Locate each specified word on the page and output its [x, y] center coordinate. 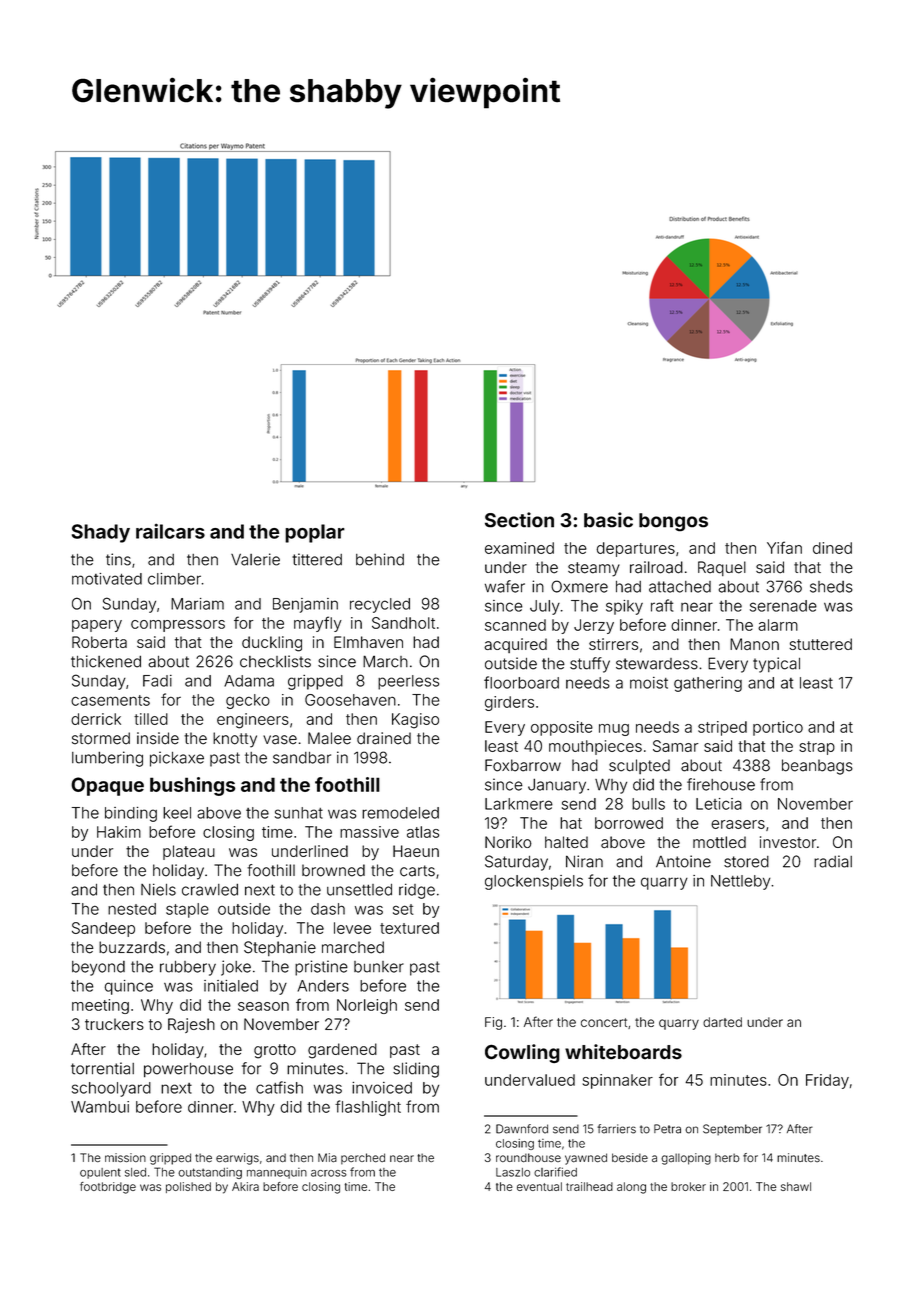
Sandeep [103, 929]
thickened [106, 661]
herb [727, 1157]
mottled [719, 842]
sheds [831, 587]
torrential [102, 1068]
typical [776, 665]
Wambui [100, 1107]
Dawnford [522, 1129]
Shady [101, 533]
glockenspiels [534, 882]
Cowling [522, 1053]
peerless [408, 682]
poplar [315, 533]
